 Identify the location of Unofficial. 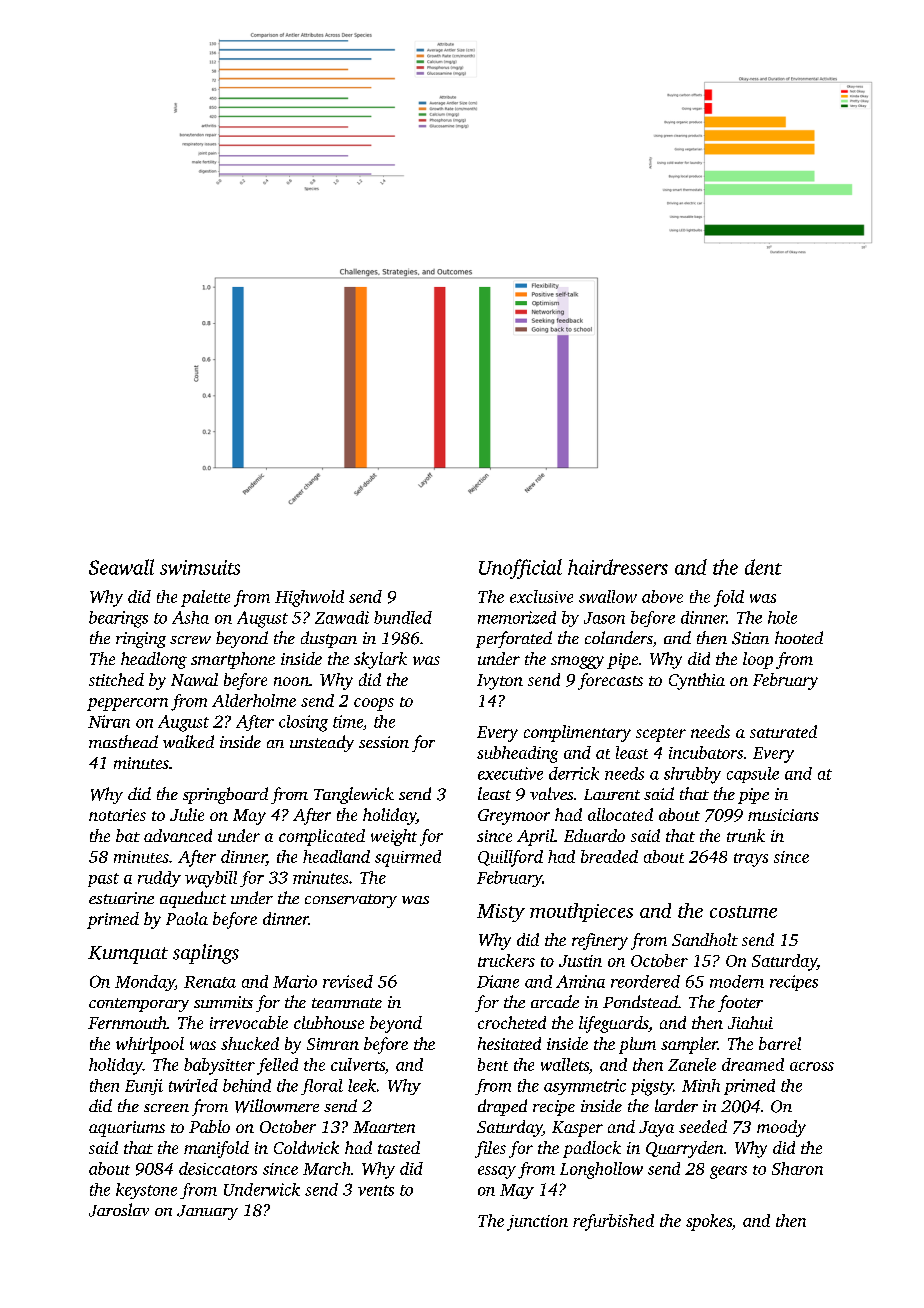
(520, 569).
